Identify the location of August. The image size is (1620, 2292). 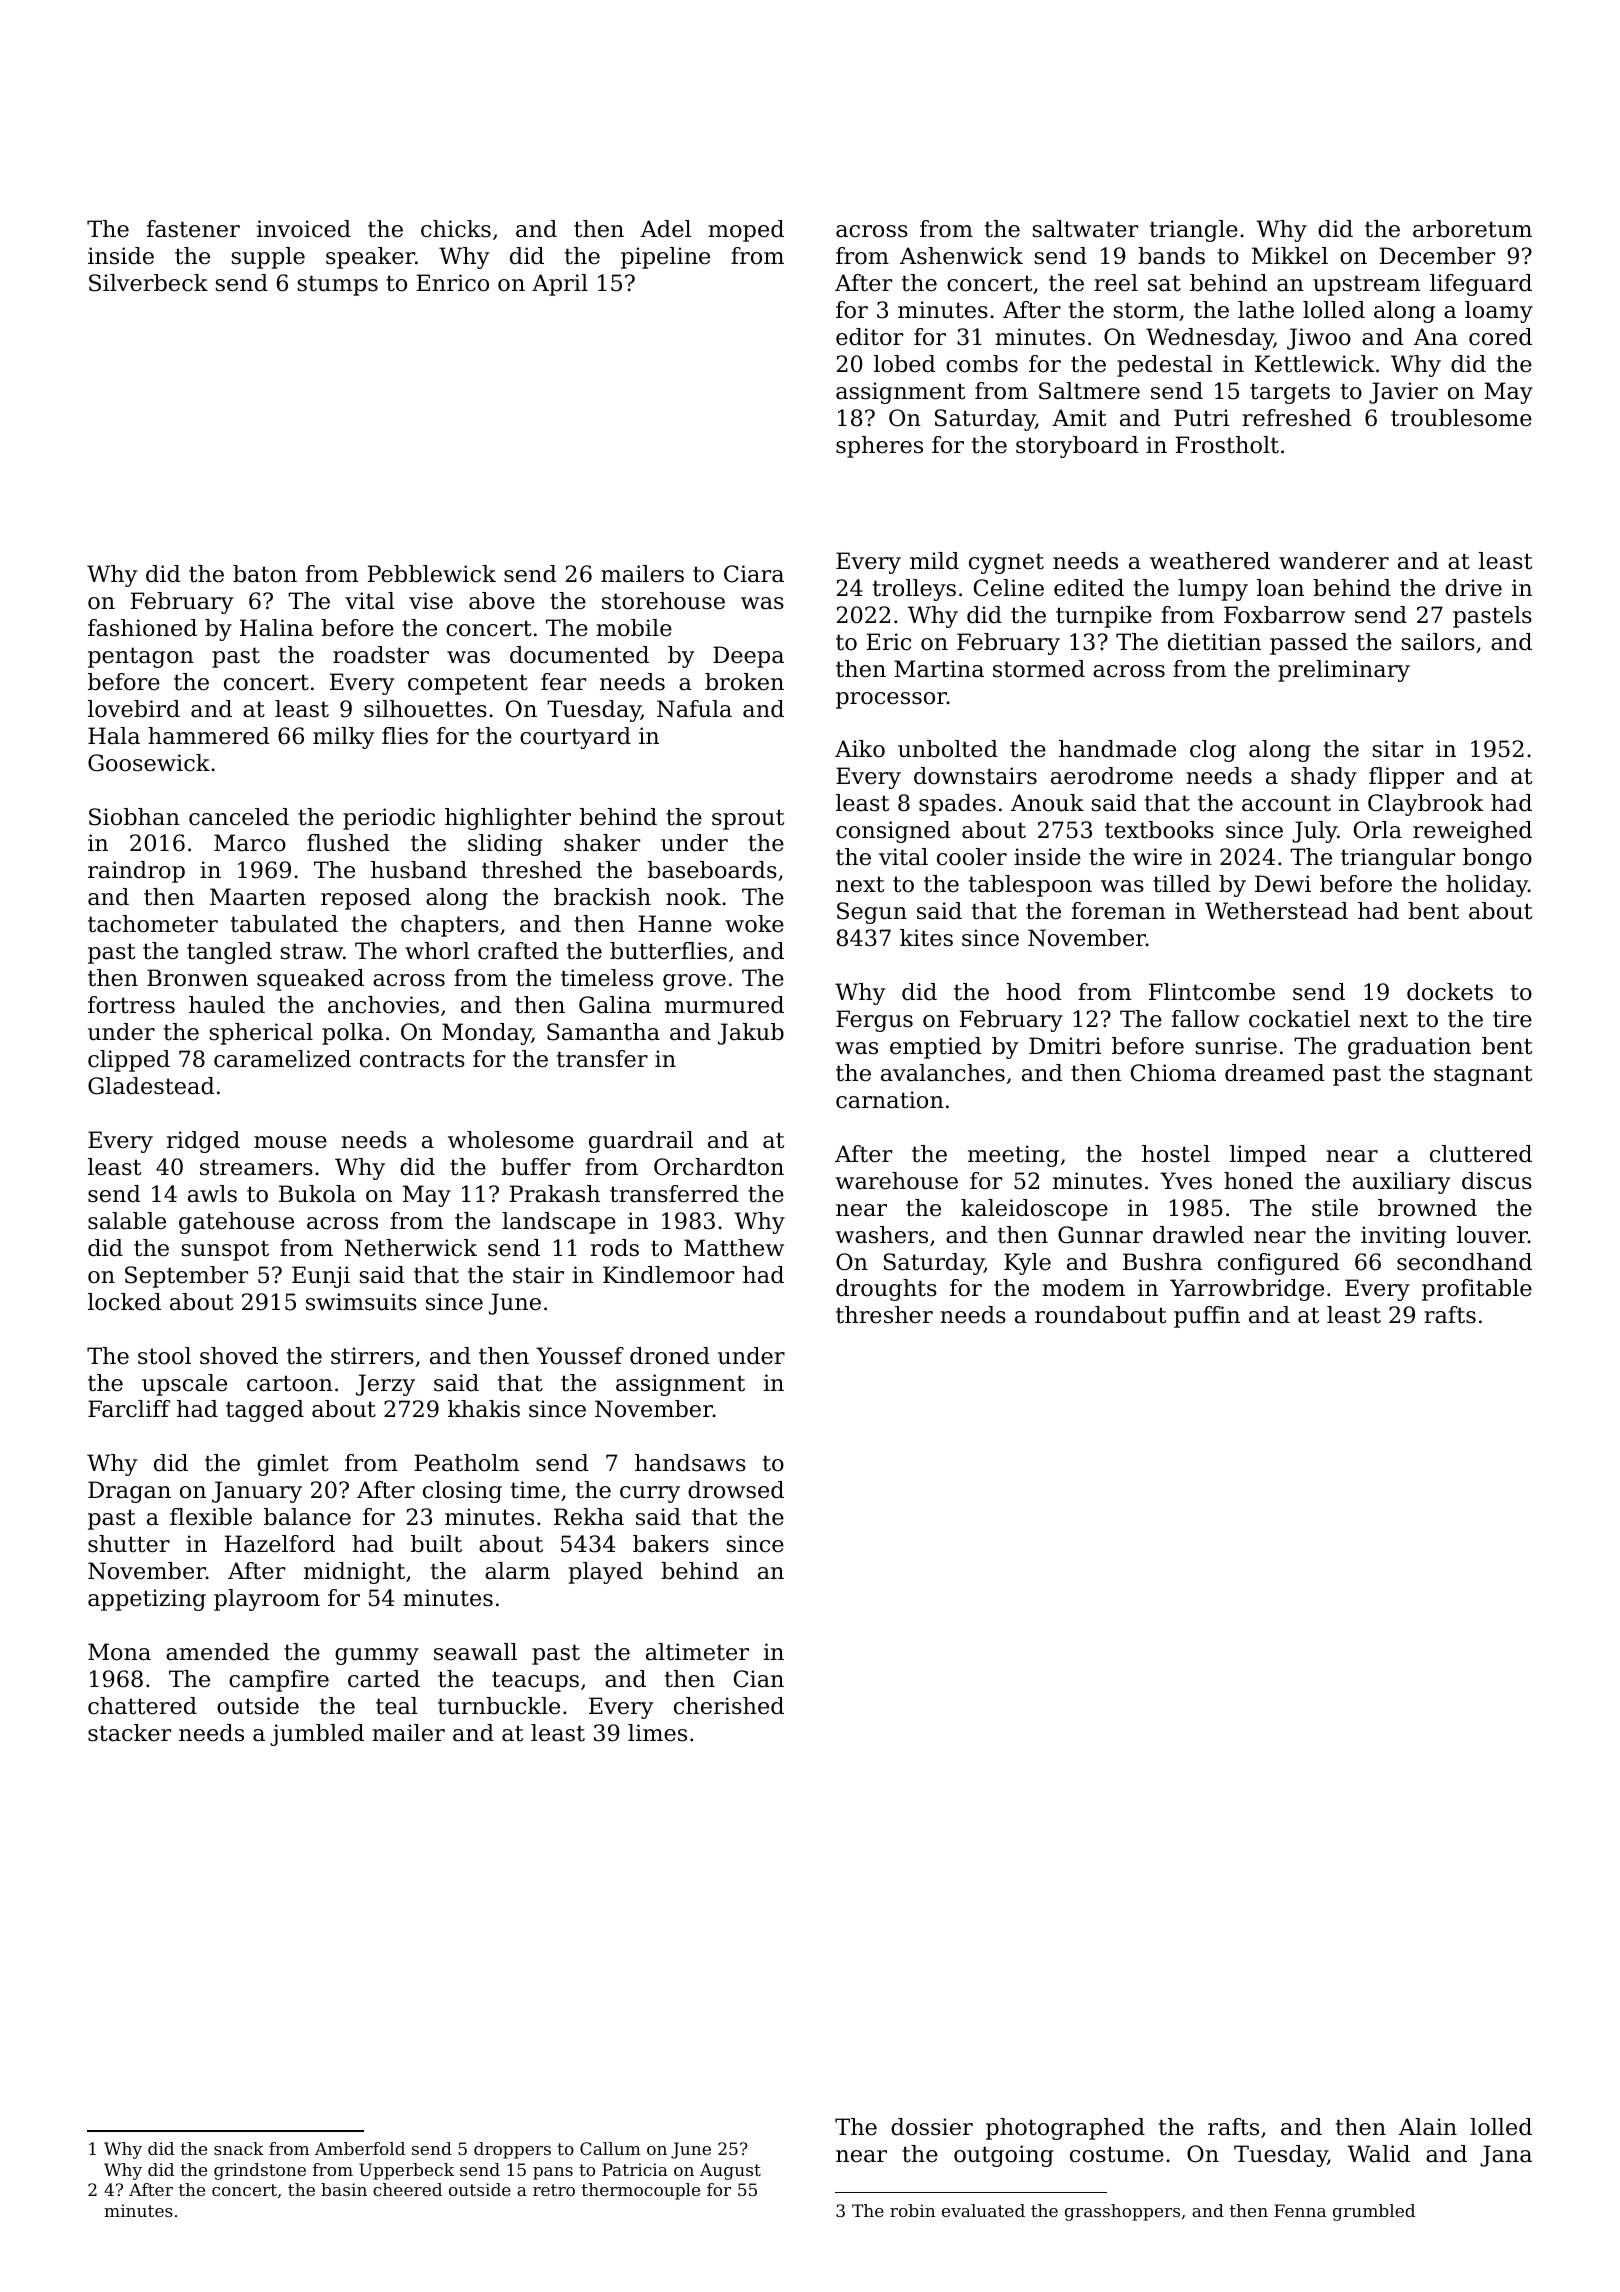
(730, 2171).
